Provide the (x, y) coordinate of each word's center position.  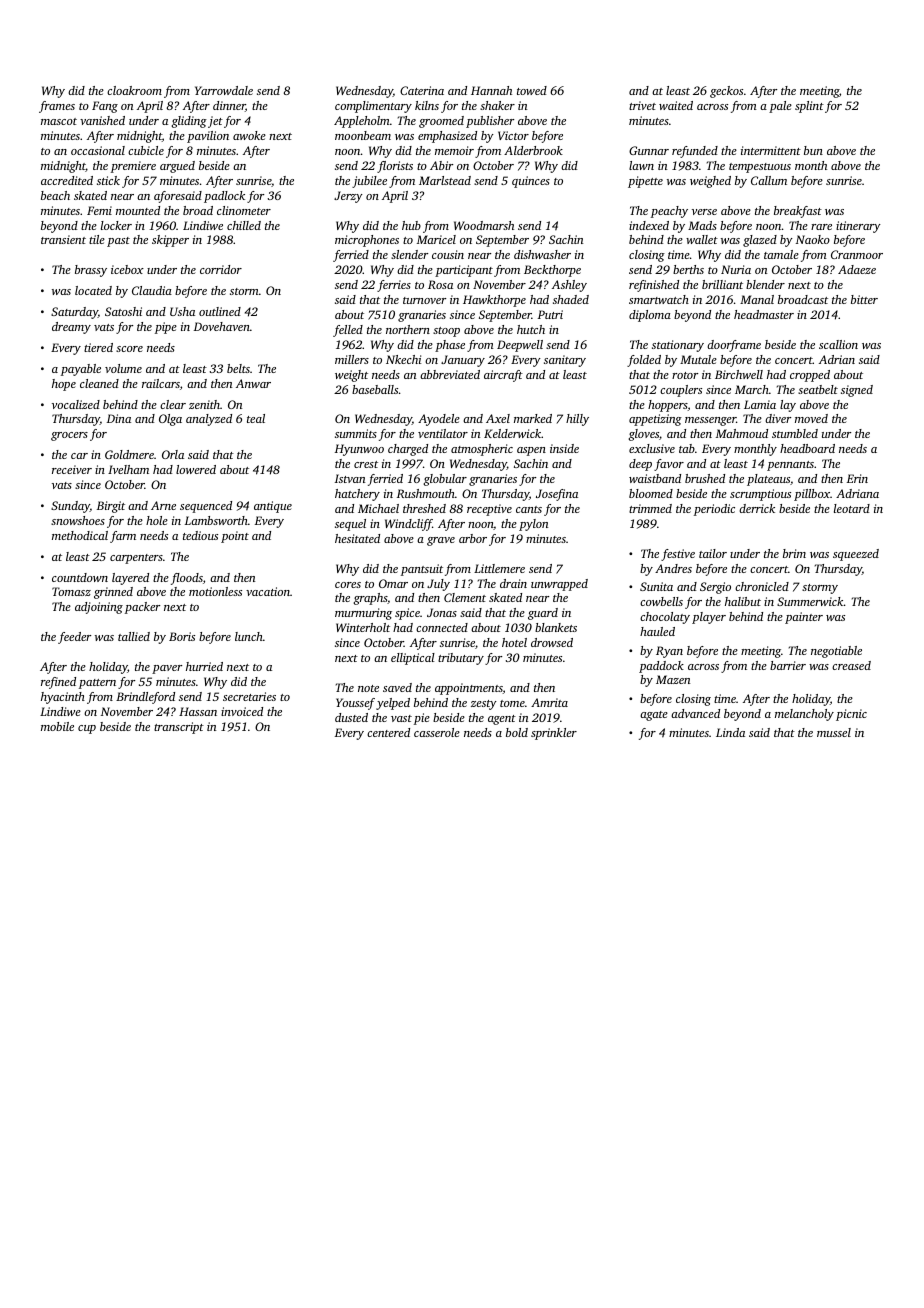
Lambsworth (216, 520)
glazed (760, 241)
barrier (788, 665)
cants (529, 509)
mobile (57, 726)
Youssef (355, 704)
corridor (221, 269)
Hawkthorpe (494, 301)
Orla (173, 454)
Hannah (491, 90)
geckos (726, 92)
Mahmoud (742, 433)
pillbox (812, 495)
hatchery (357, 495)
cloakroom (134, 90)
